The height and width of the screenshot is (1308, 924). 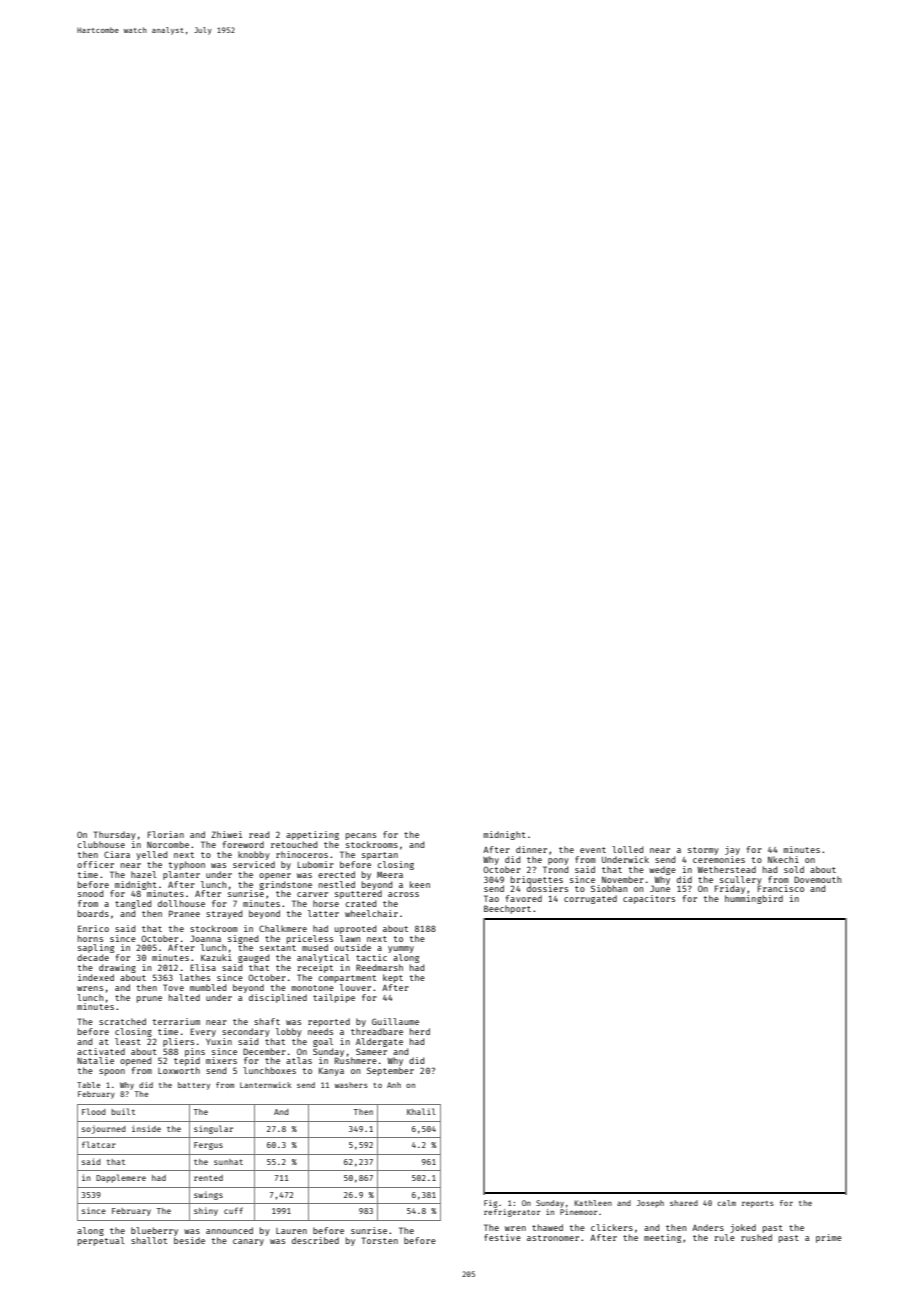 I want to click on Khalil, so click(x=421, y=1111).
